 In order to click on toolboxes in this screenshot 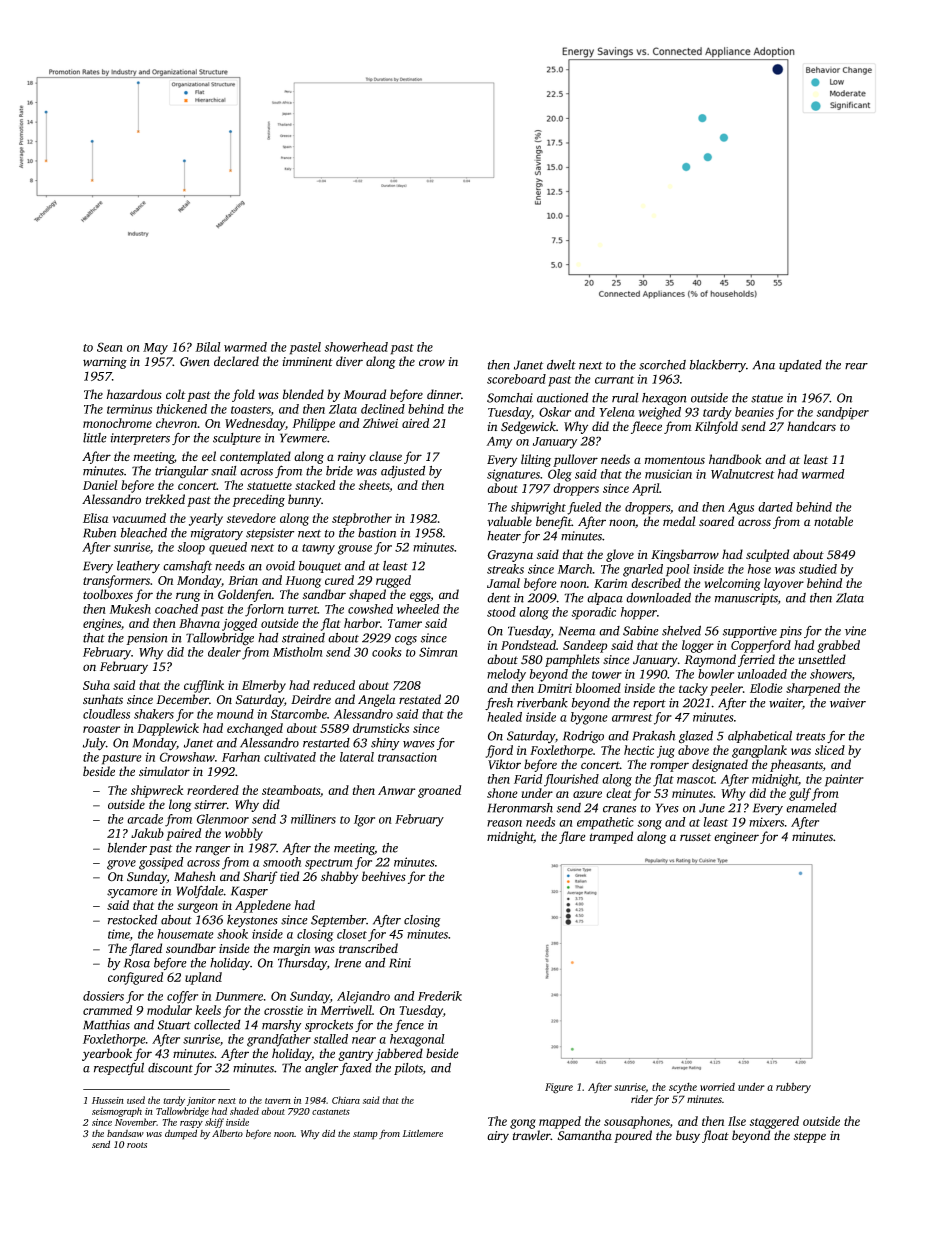, I will do `click(108, 594)`.
